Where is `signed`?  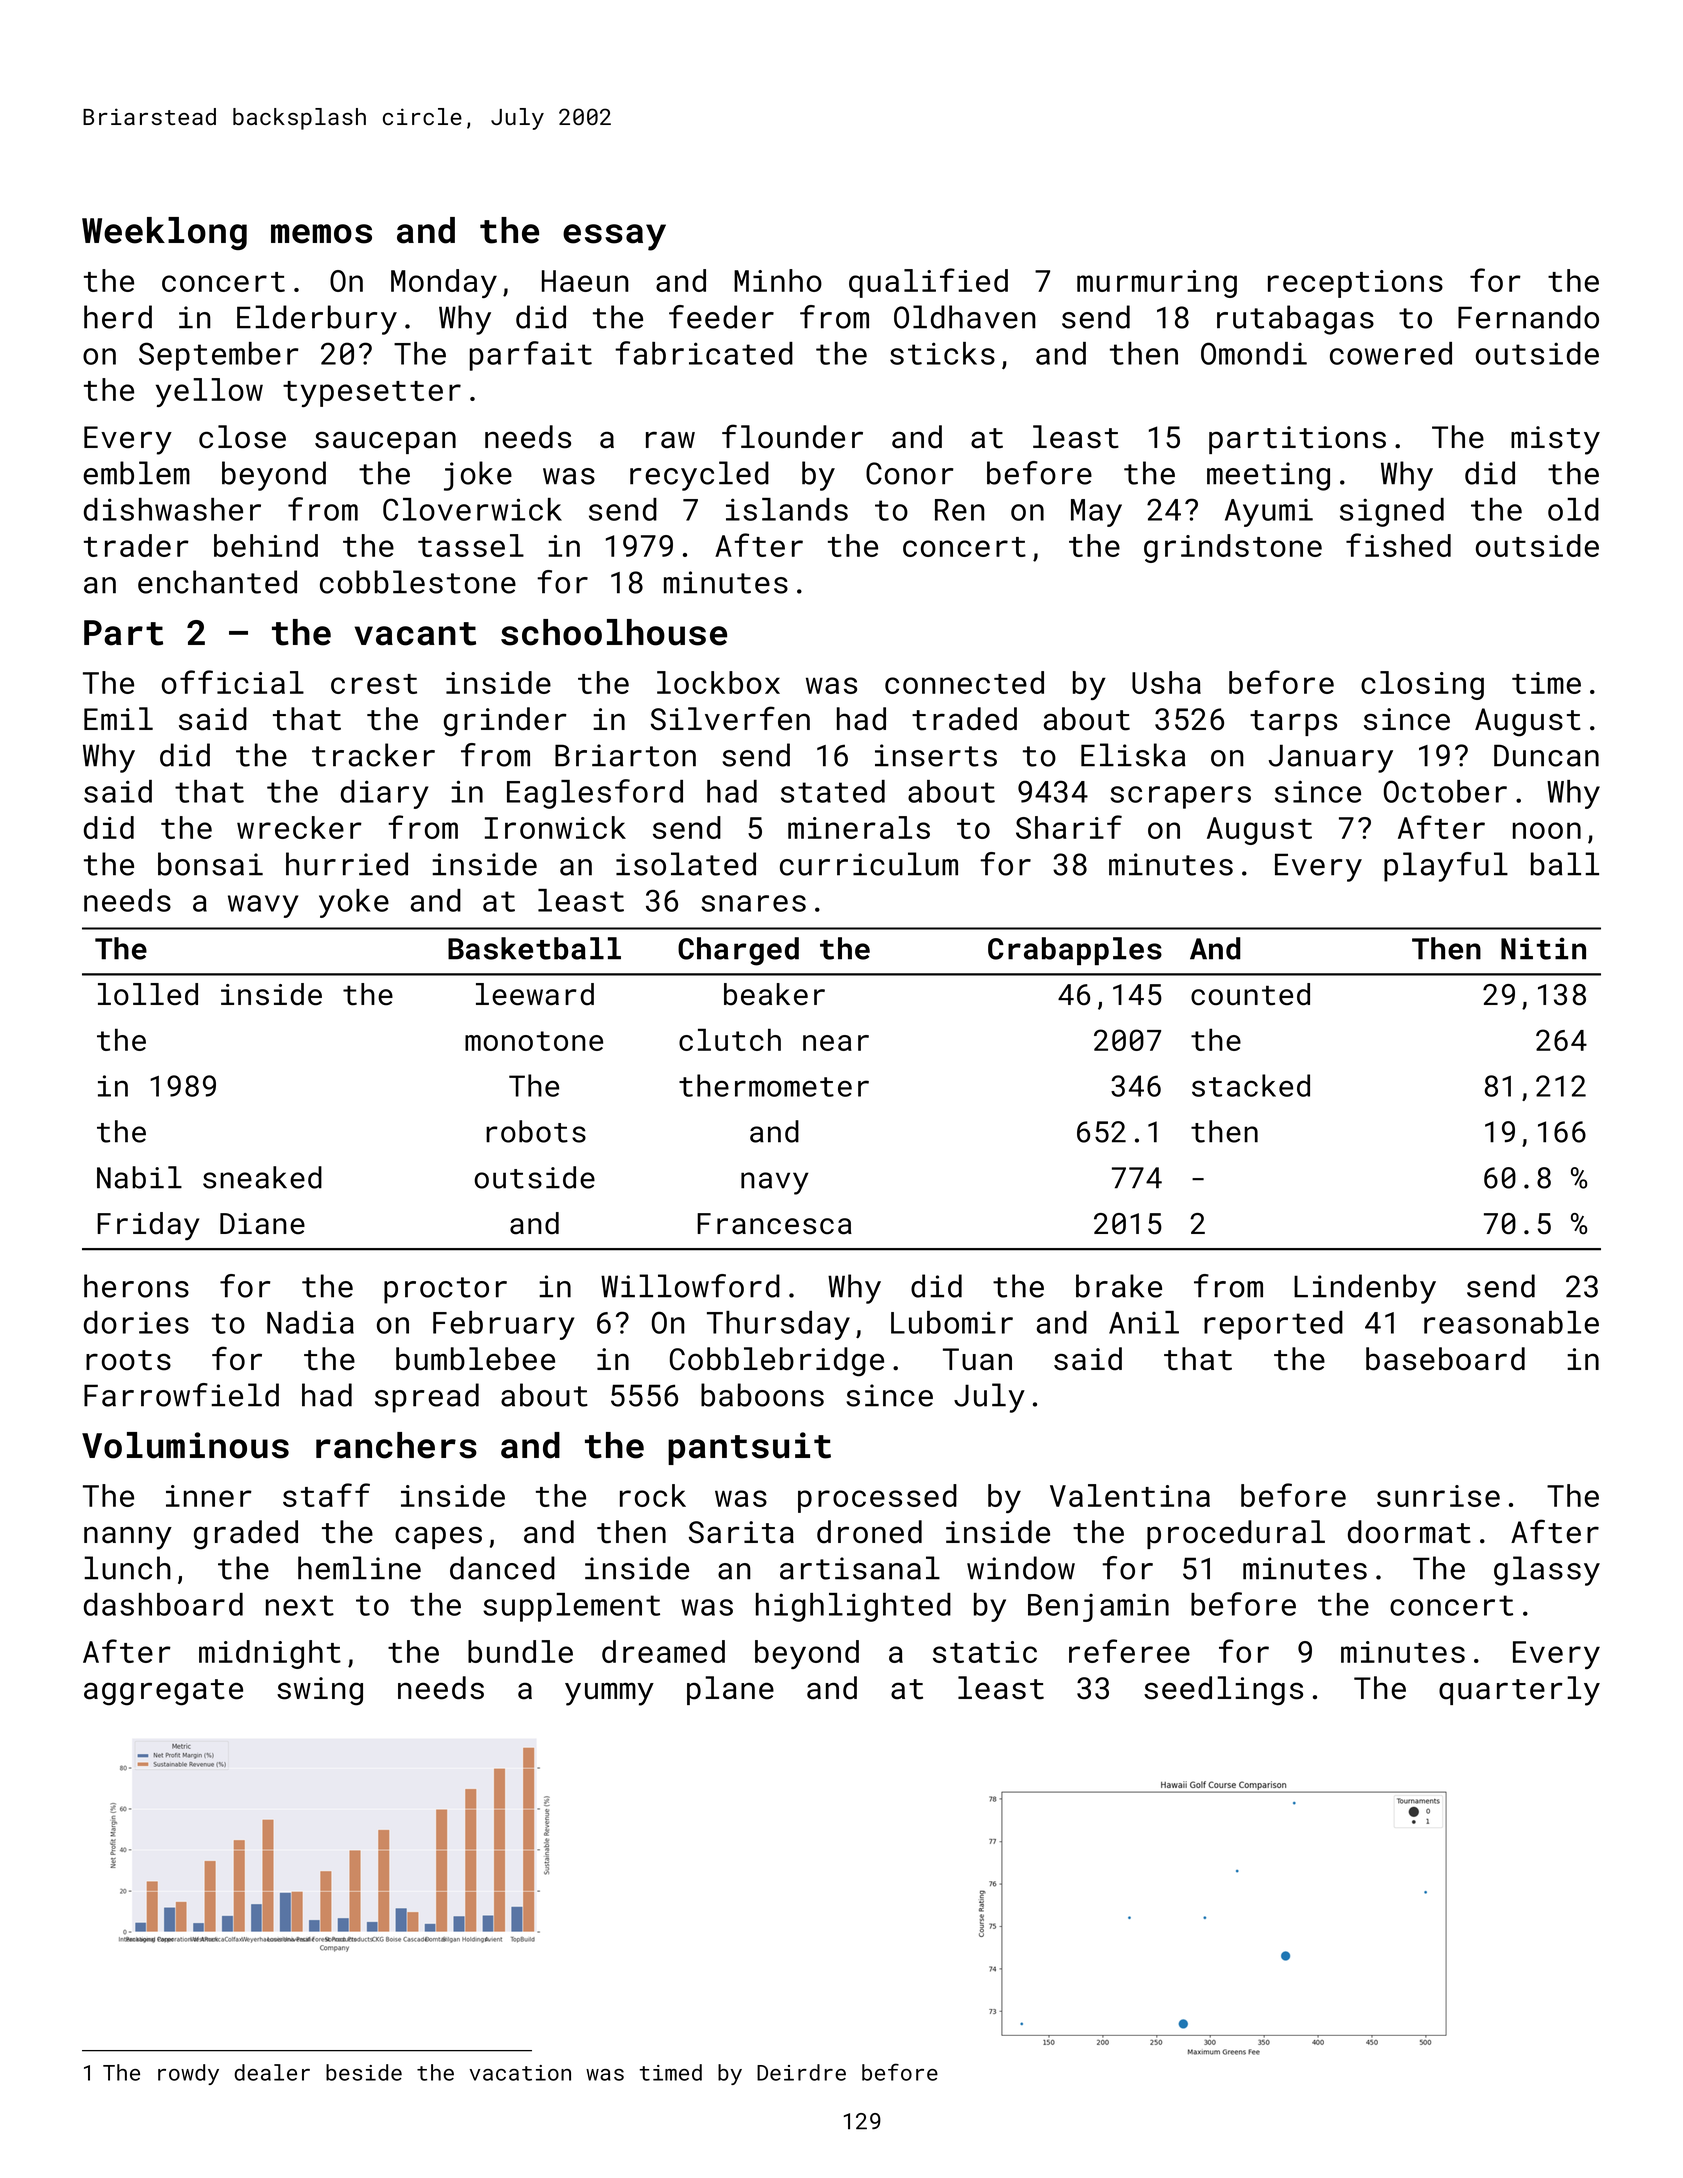 signed is located at coordinates (1392, 512).
